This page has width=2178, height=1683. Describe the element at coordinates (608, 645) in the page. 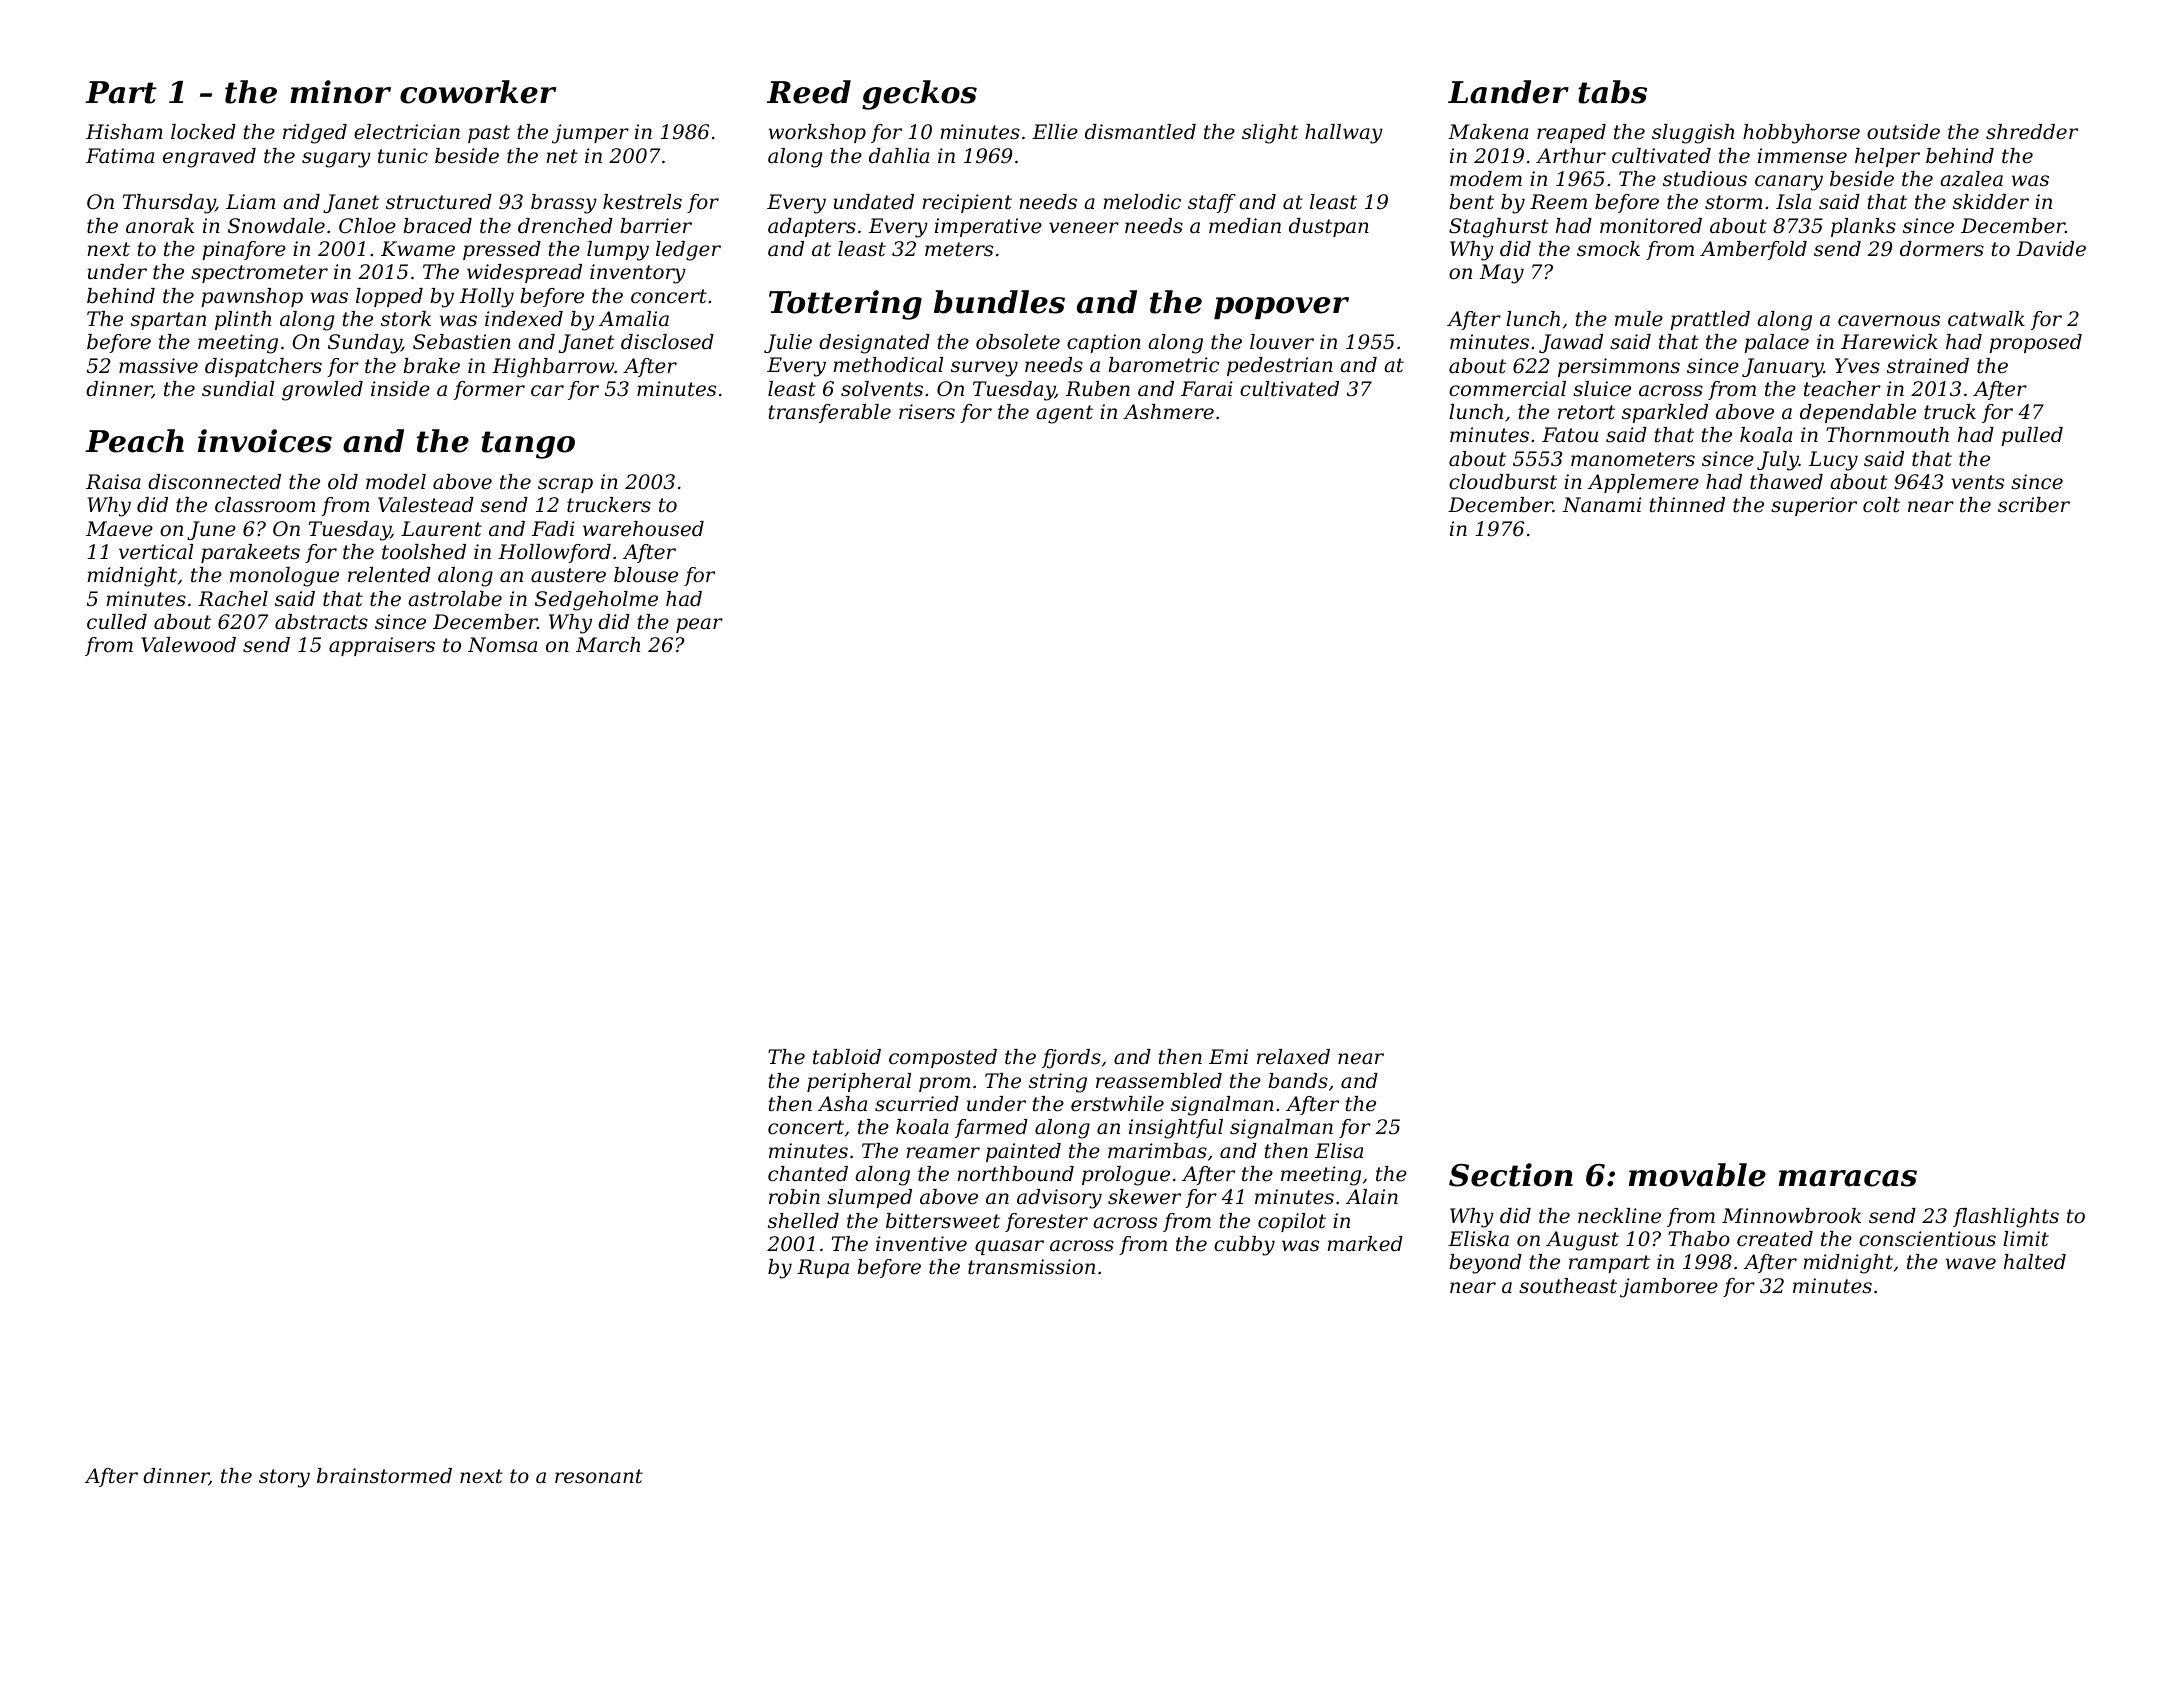

I see `March` at that location.
